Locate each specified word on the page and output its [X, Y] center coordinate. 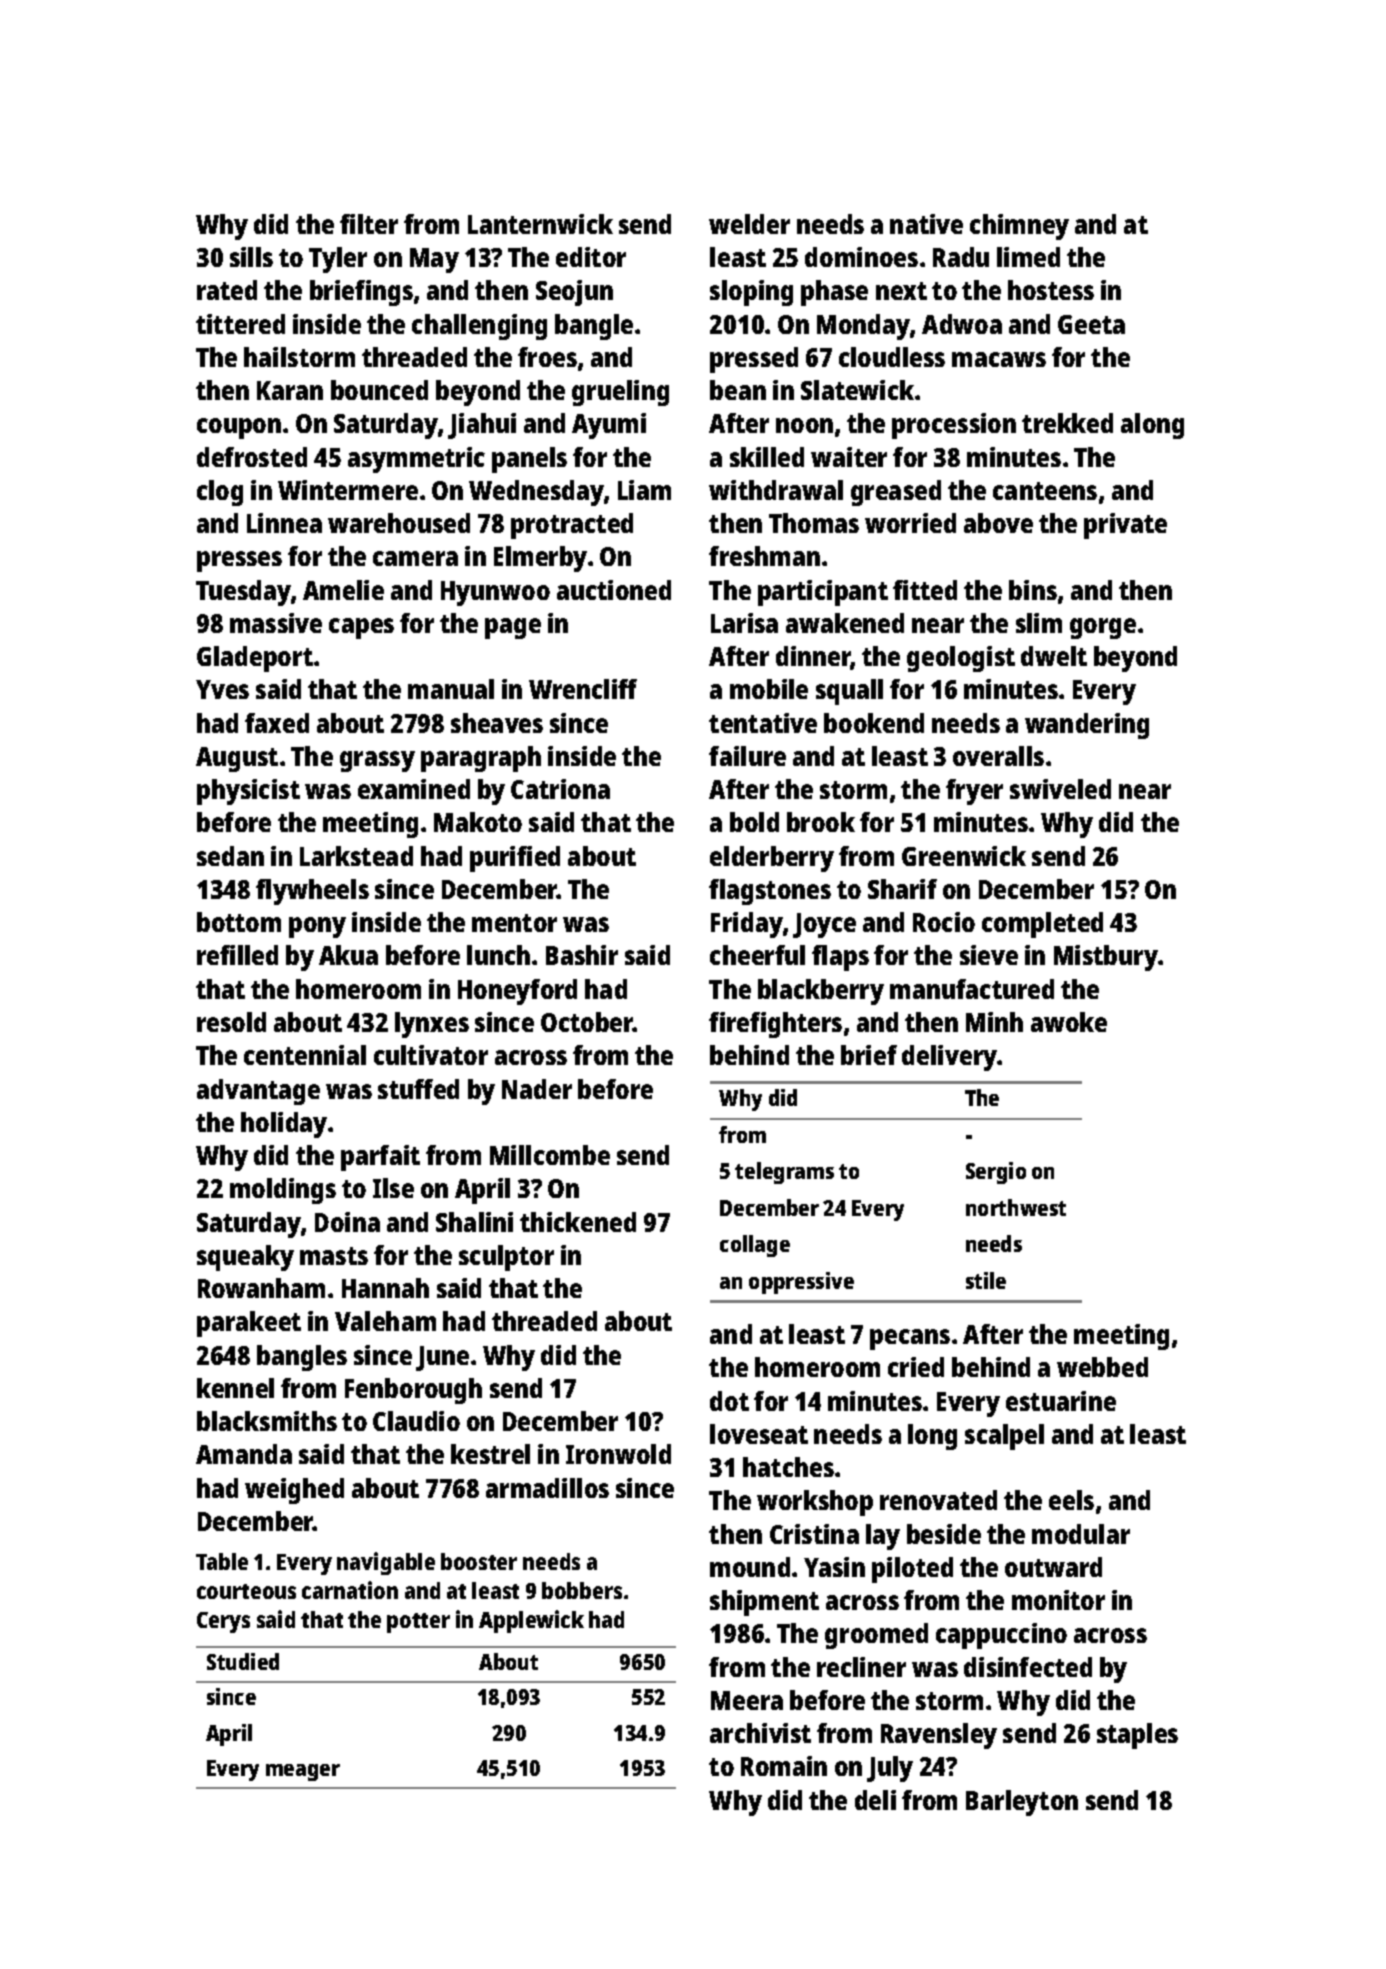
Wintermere [348, 490]
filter [369, 224]
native [926, 224]
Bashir [582, 955]
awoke [1069, 1022]
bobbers [582, 1590]
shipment [764, 1603]
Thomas [814, 523]
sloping [751, 293]
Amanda [244, 1454]
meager [303, 1772]
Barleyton [1022, 1803]
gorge [1103, 628]
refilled [237, 955]
